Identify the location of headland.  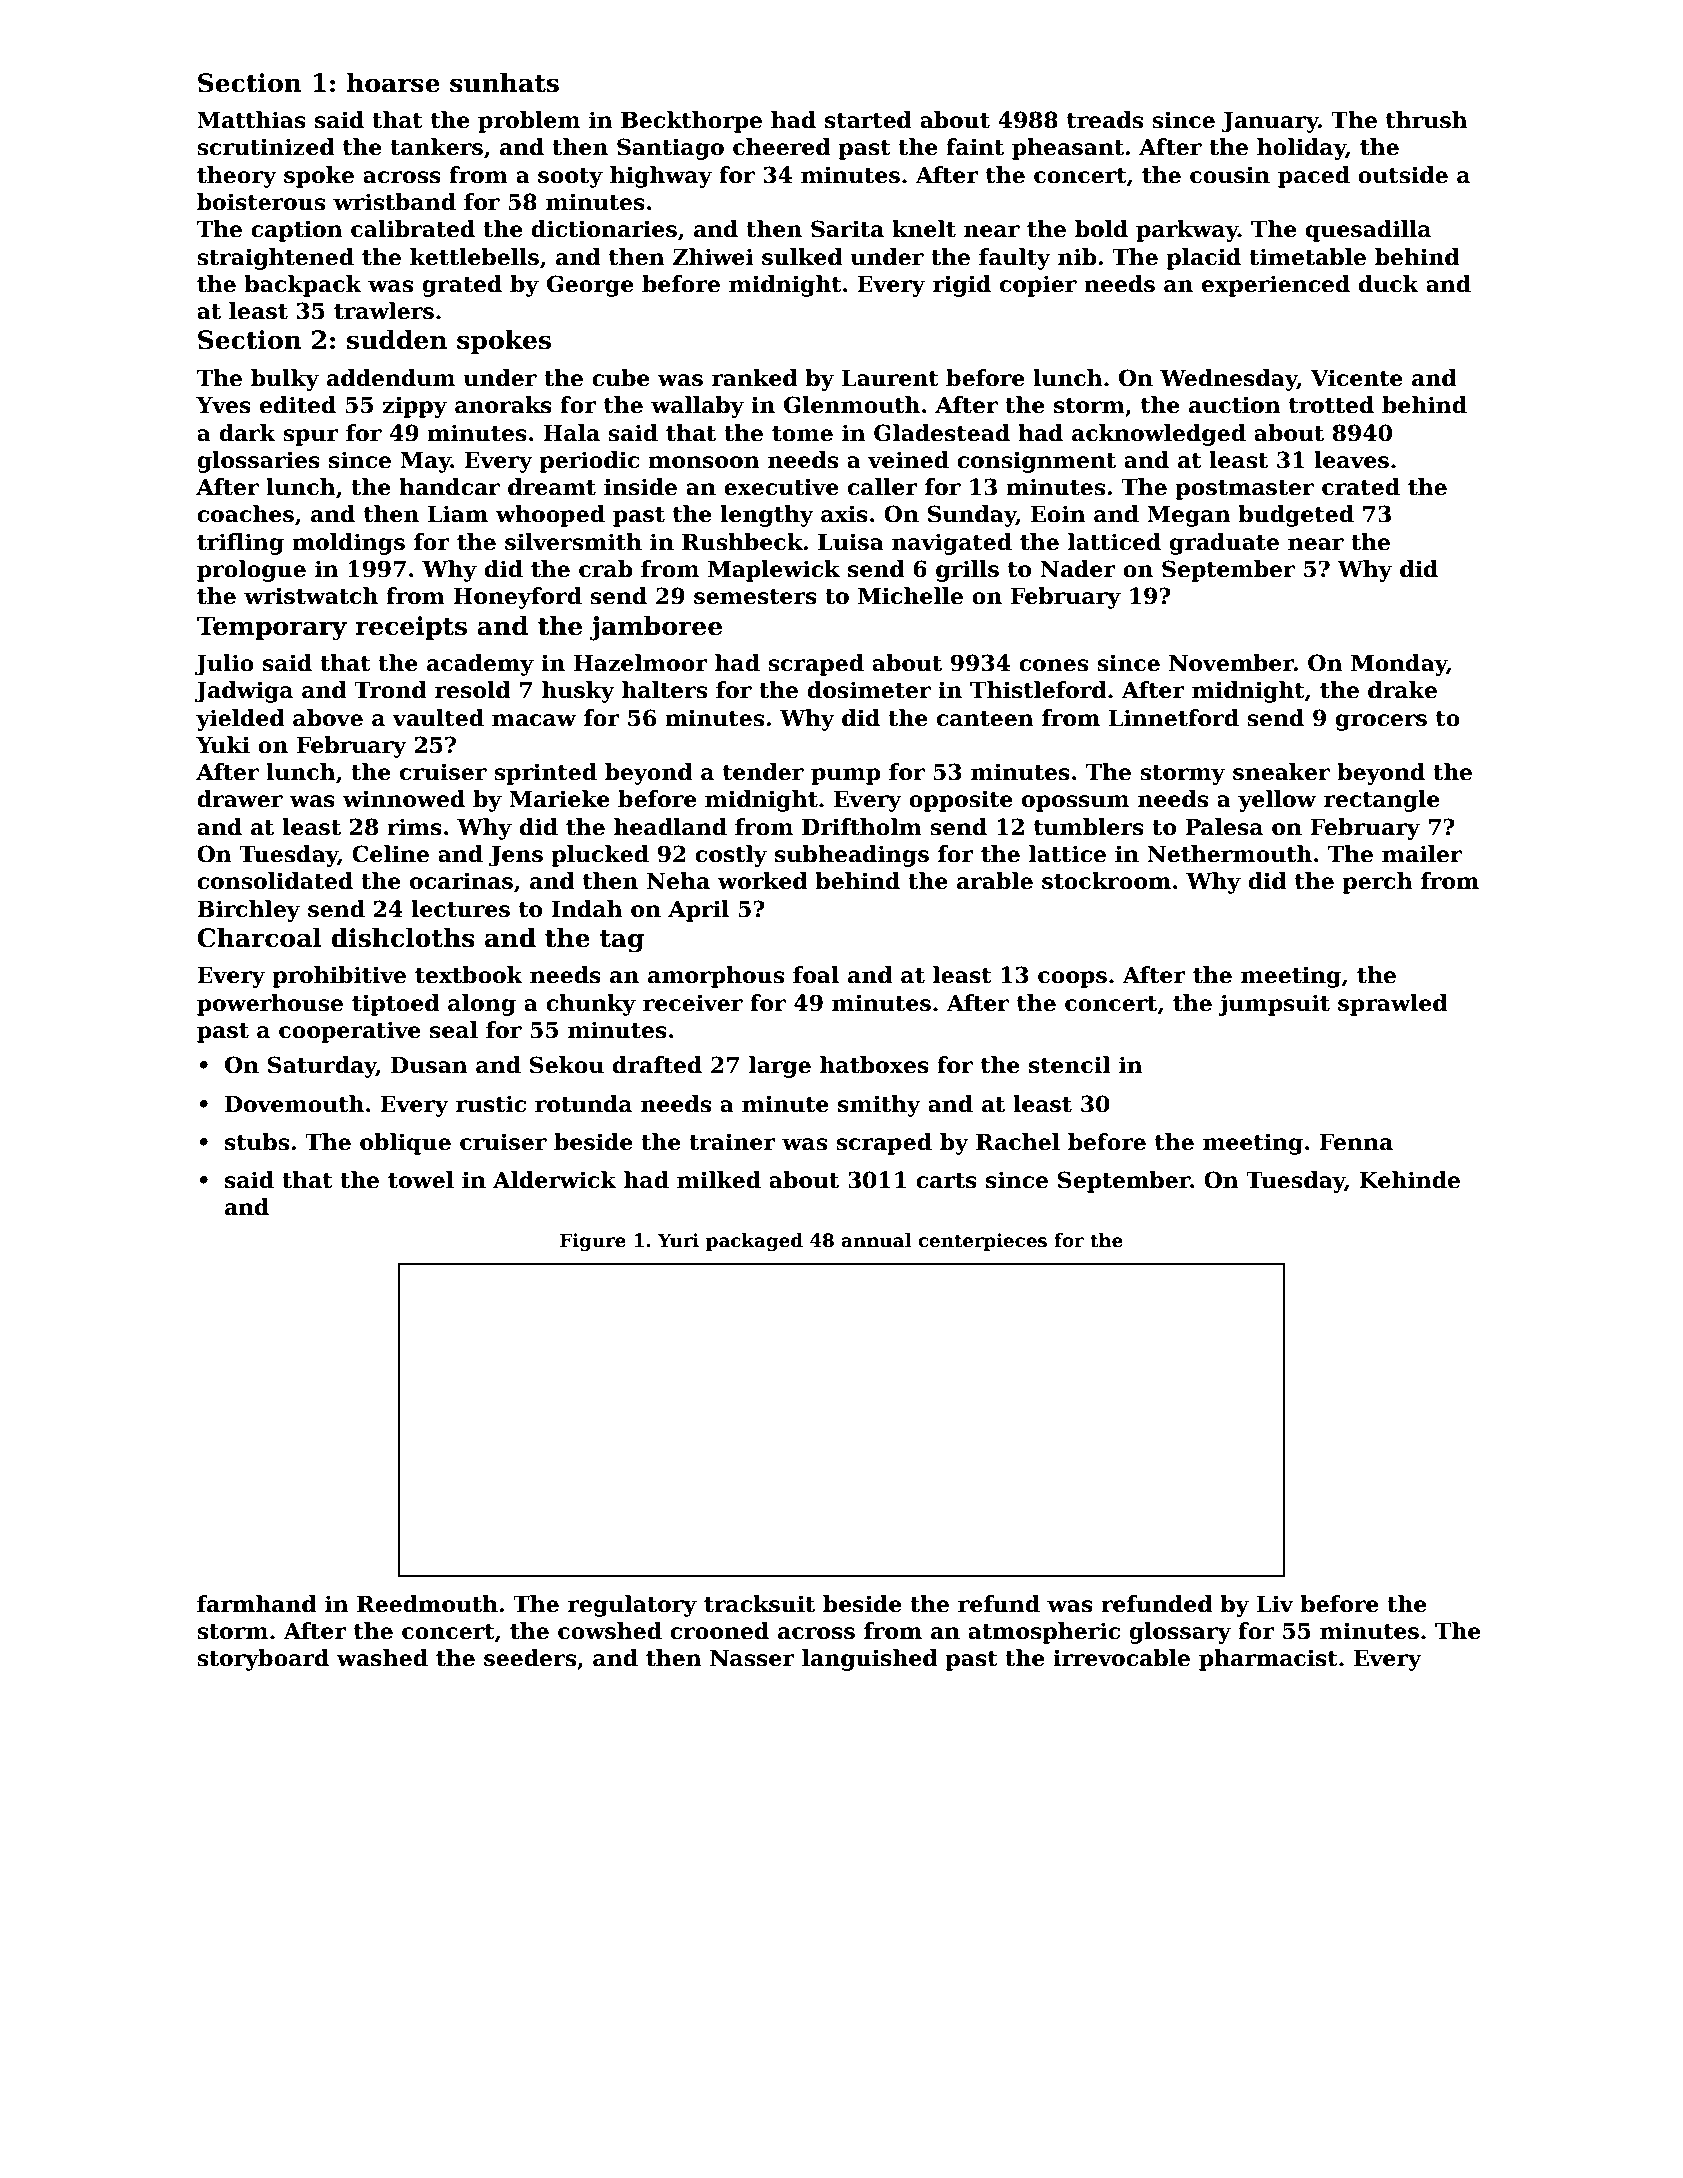
(670, 827).
